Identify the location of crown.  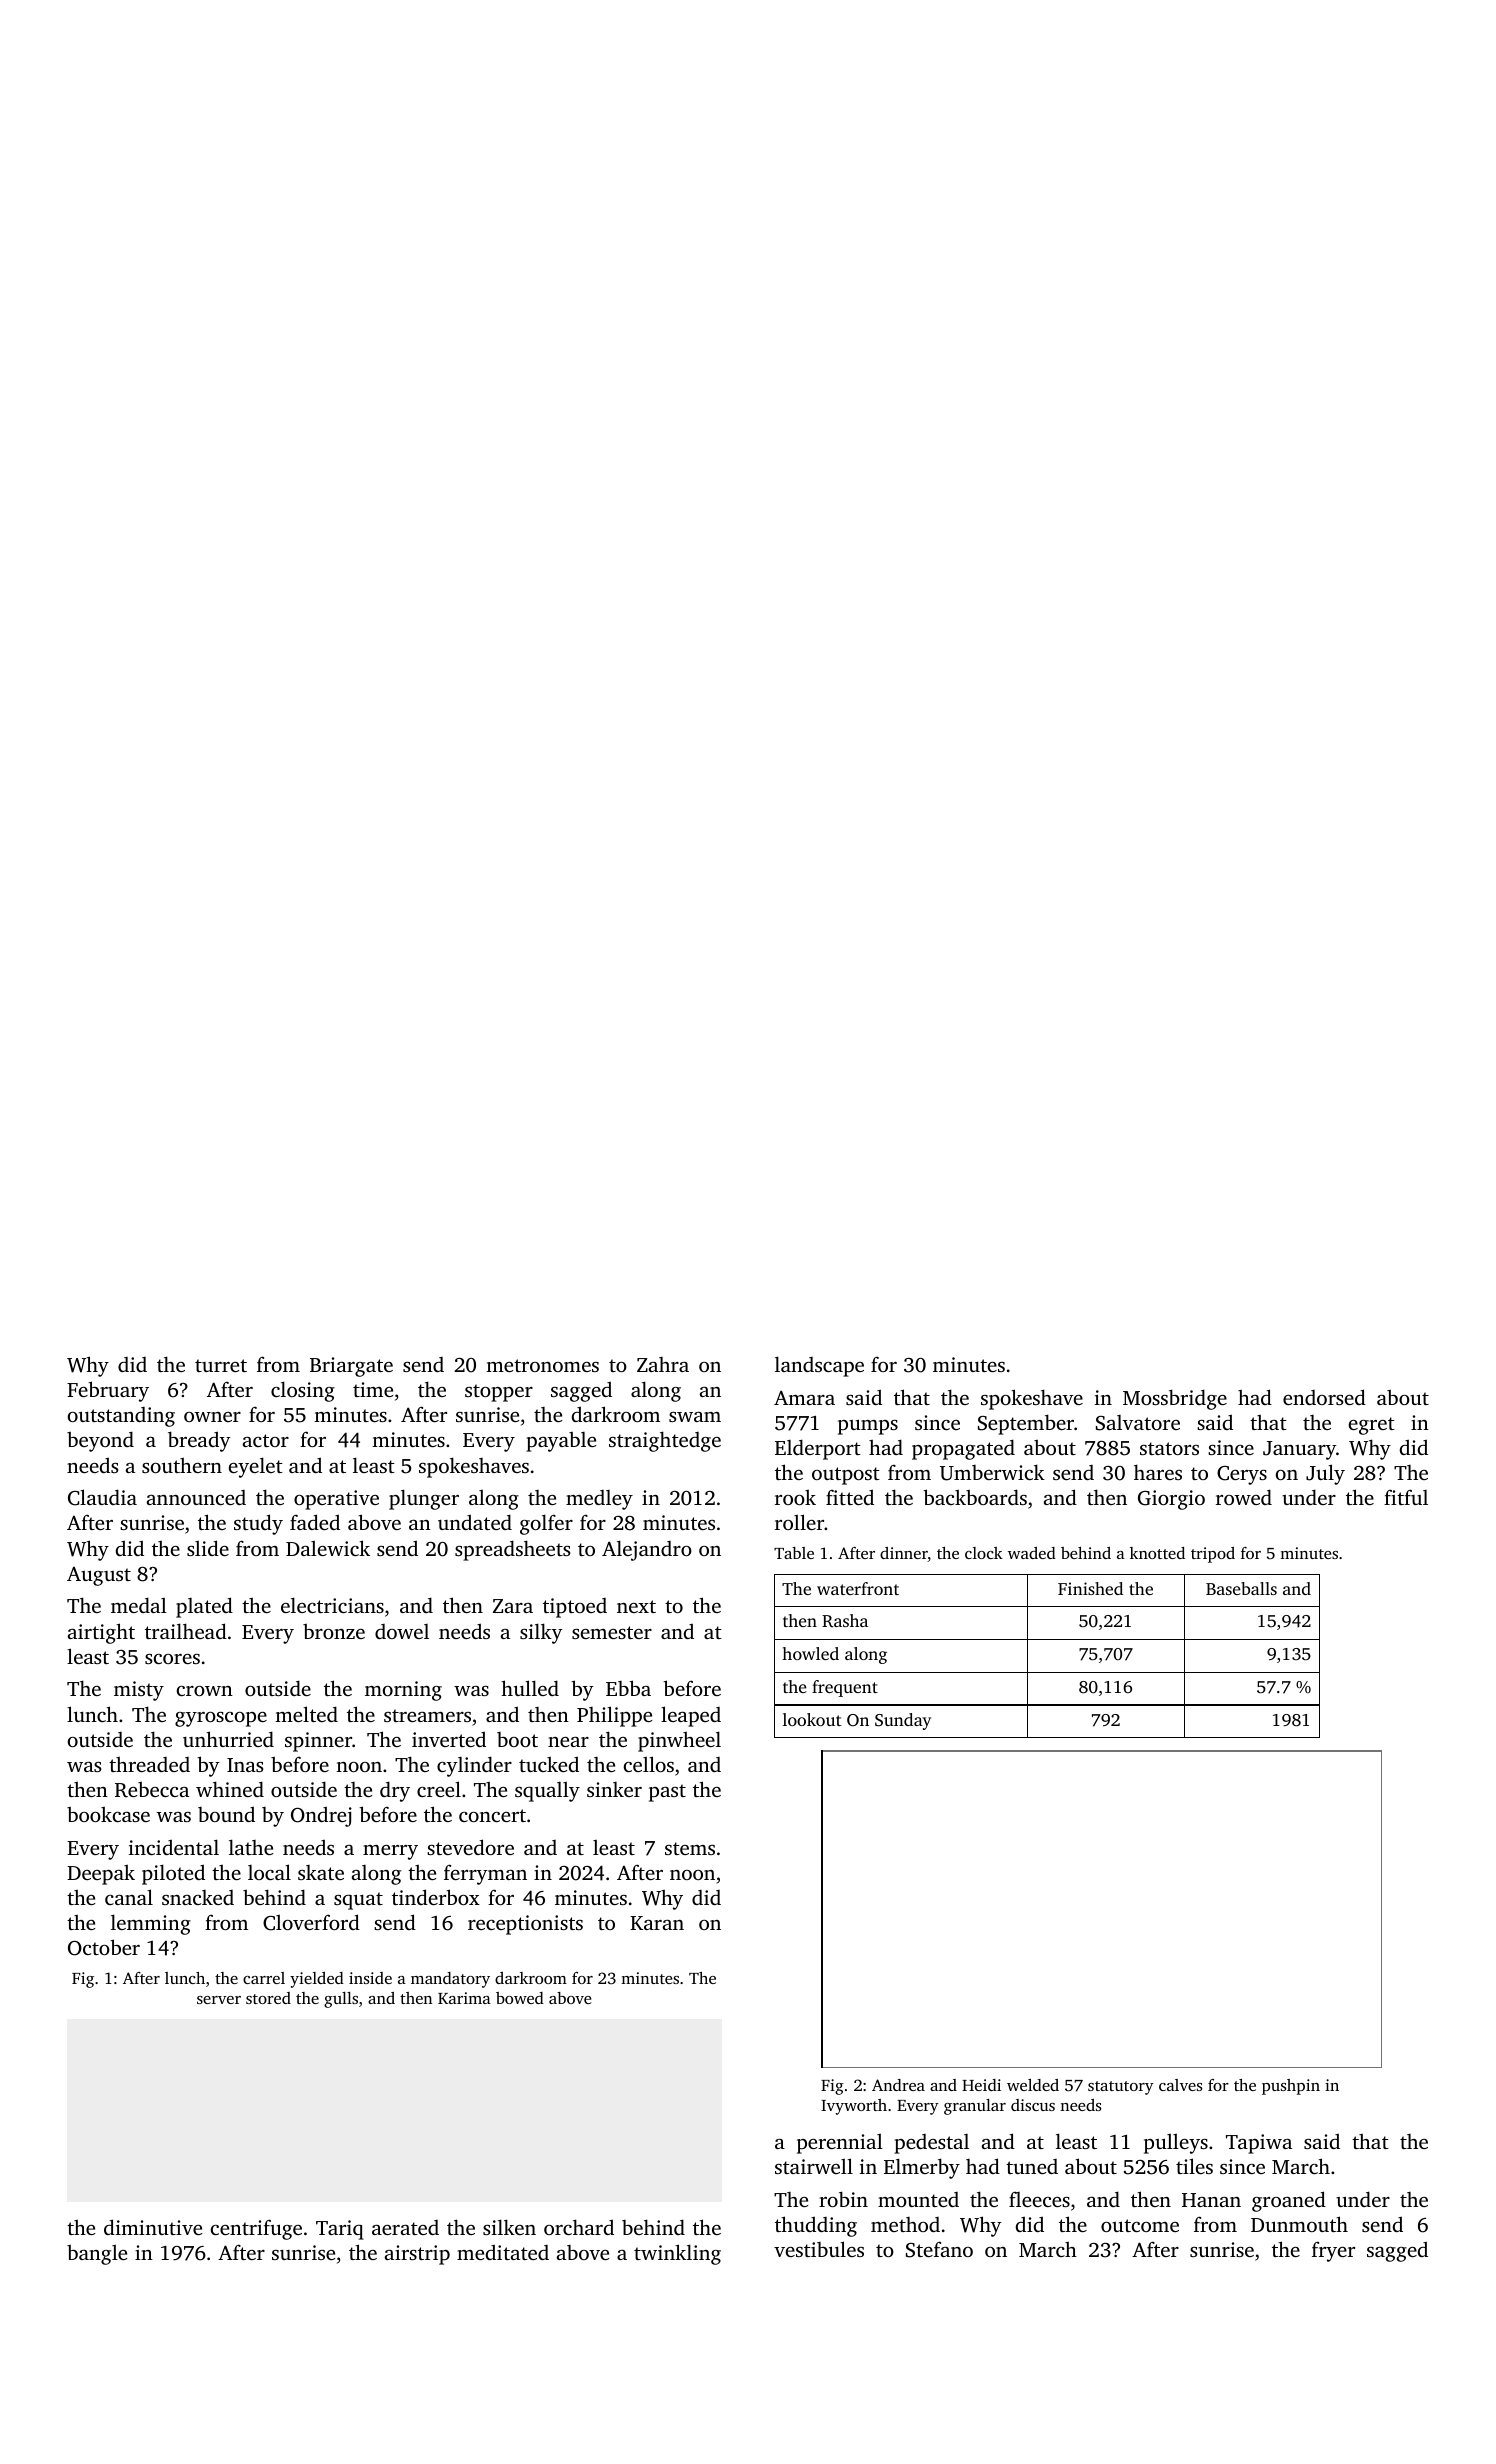
(205, 1691).
